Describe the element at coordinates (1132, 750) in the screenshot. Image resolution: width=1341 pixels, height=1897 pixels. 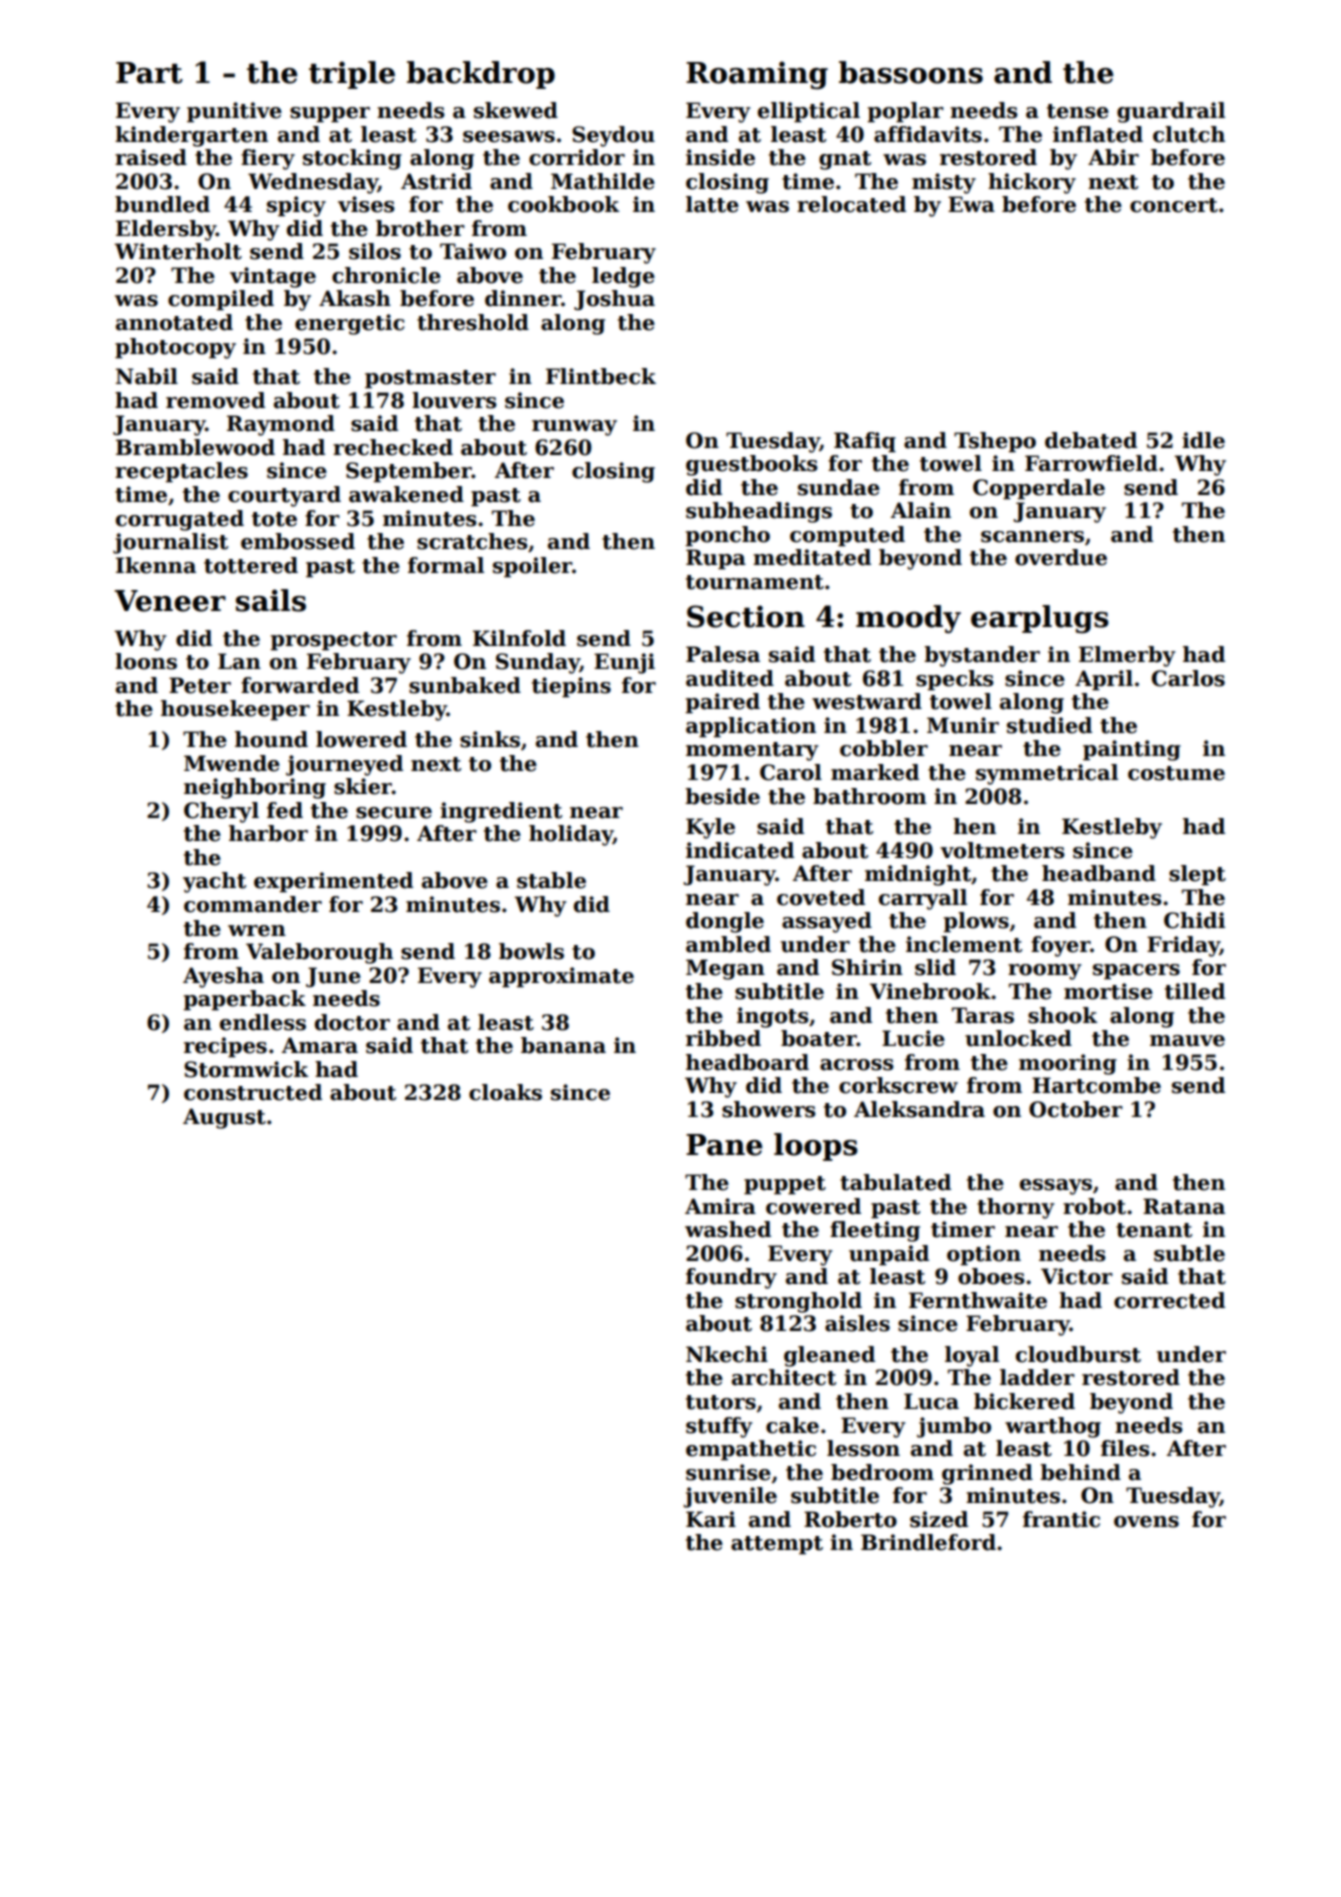
I see `painting` at that location.
